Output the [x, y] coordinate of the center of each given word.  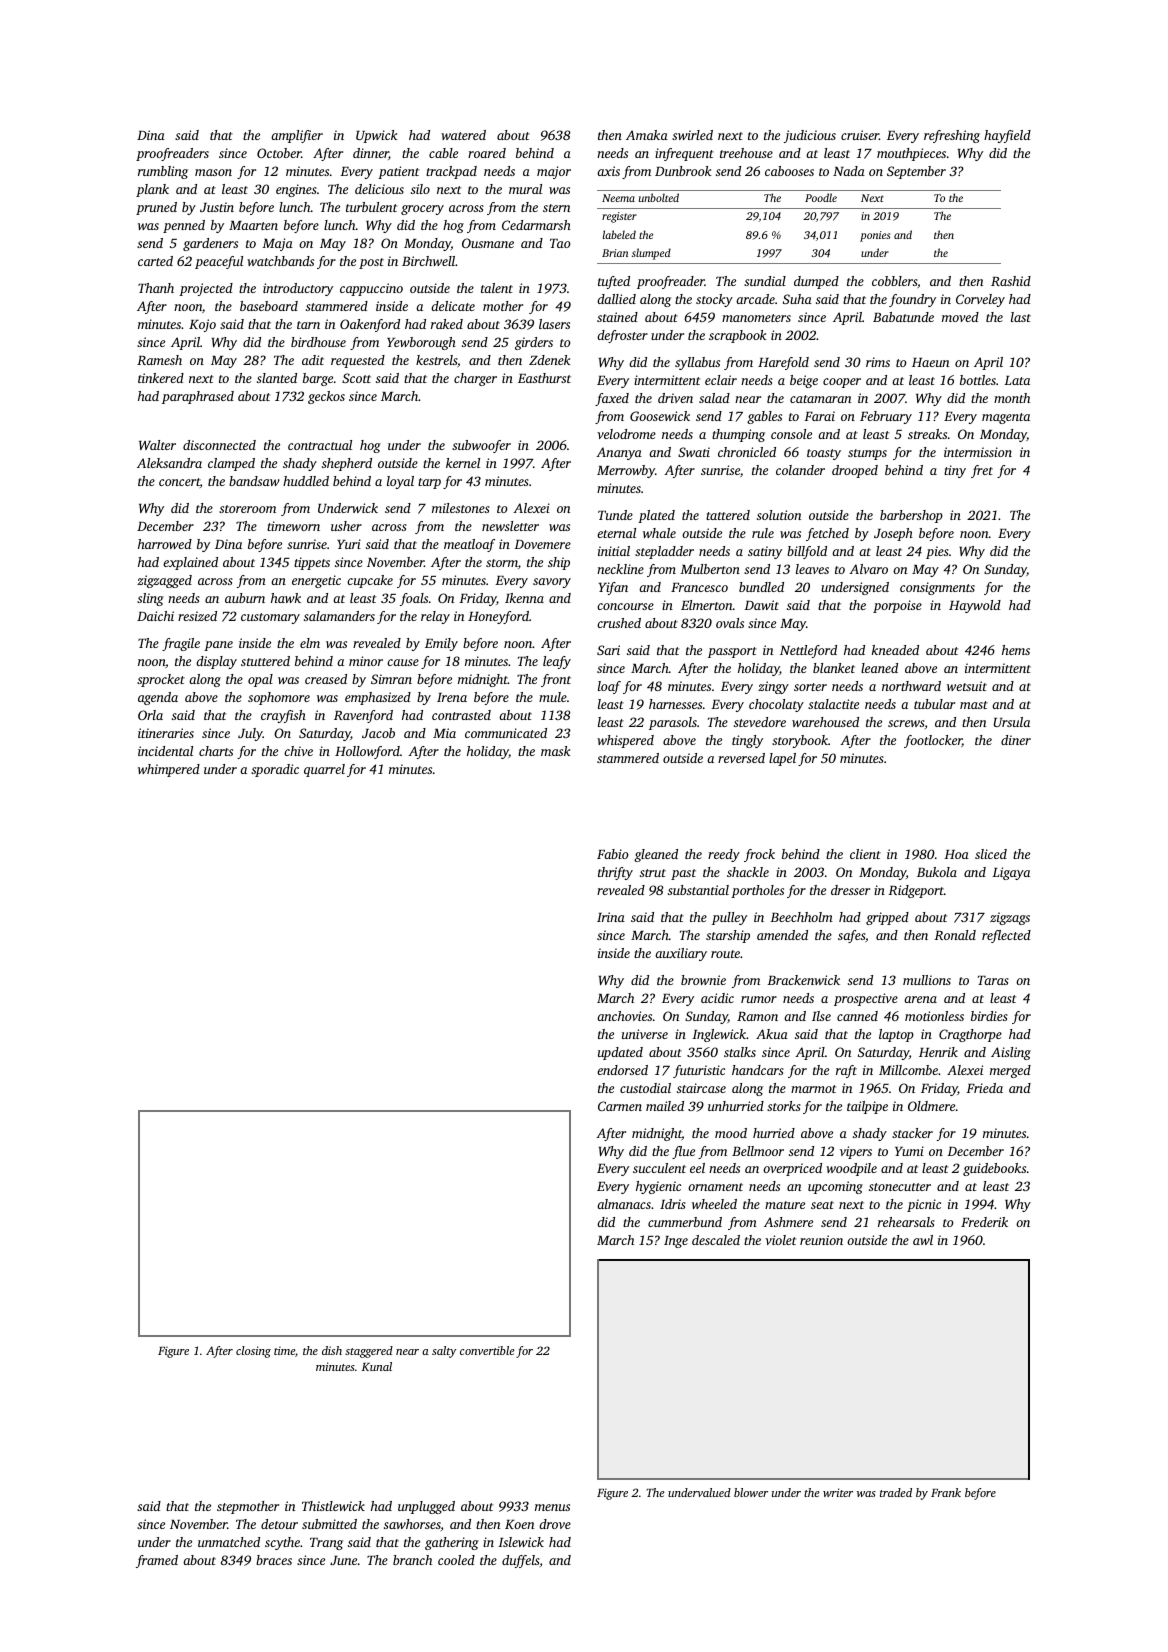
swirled [692, 135]
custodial [645, 1088]
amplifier [297, 136]
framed [157, 1561]
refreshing [952, 136]
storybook [800, 741]
